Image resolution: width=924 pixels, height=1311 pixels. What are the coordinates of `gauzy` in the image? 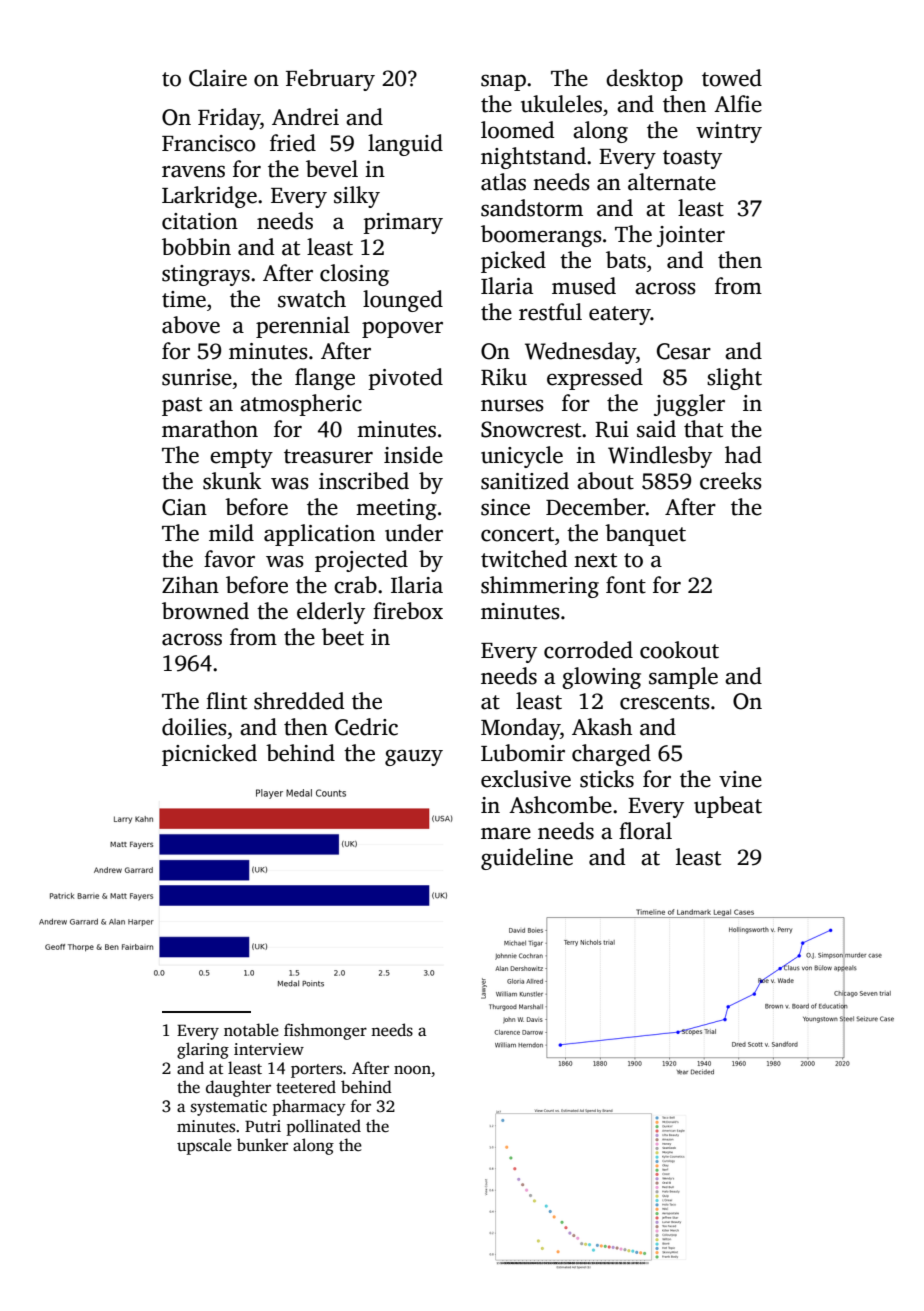 It's located at (414, 757).
